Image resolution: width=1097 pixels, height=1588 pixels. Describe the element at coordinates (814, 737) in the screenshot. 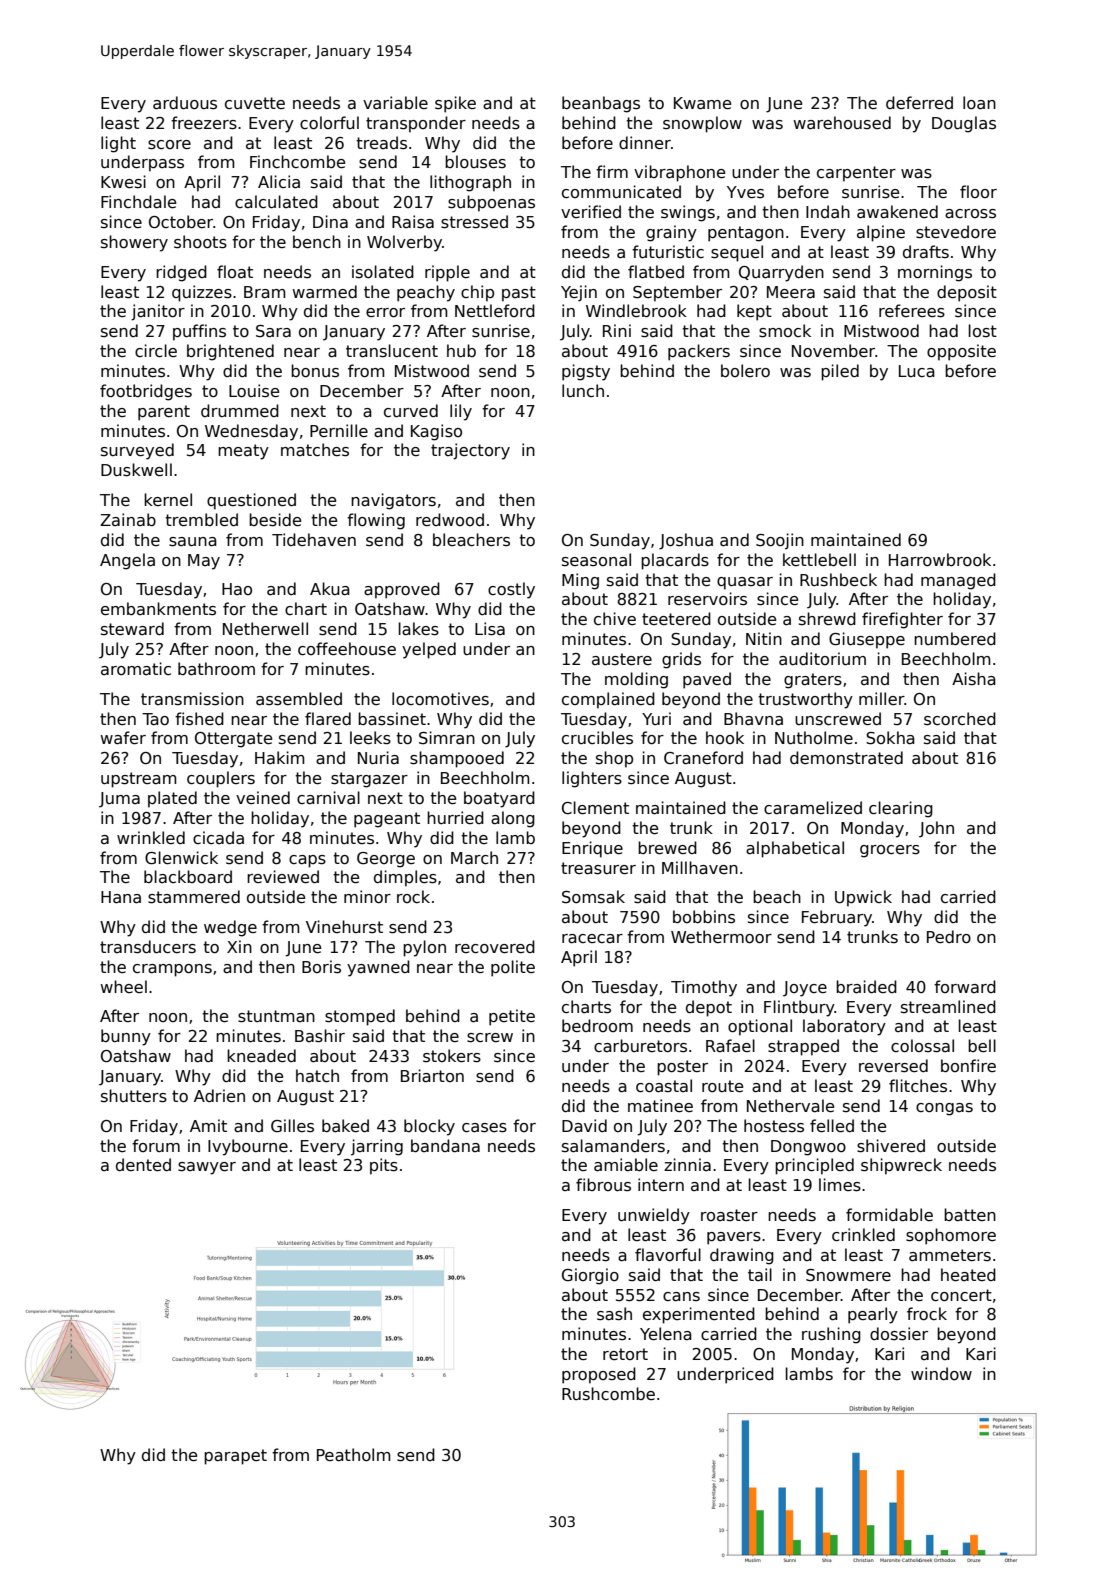

I see `Nutholme` at that location.
